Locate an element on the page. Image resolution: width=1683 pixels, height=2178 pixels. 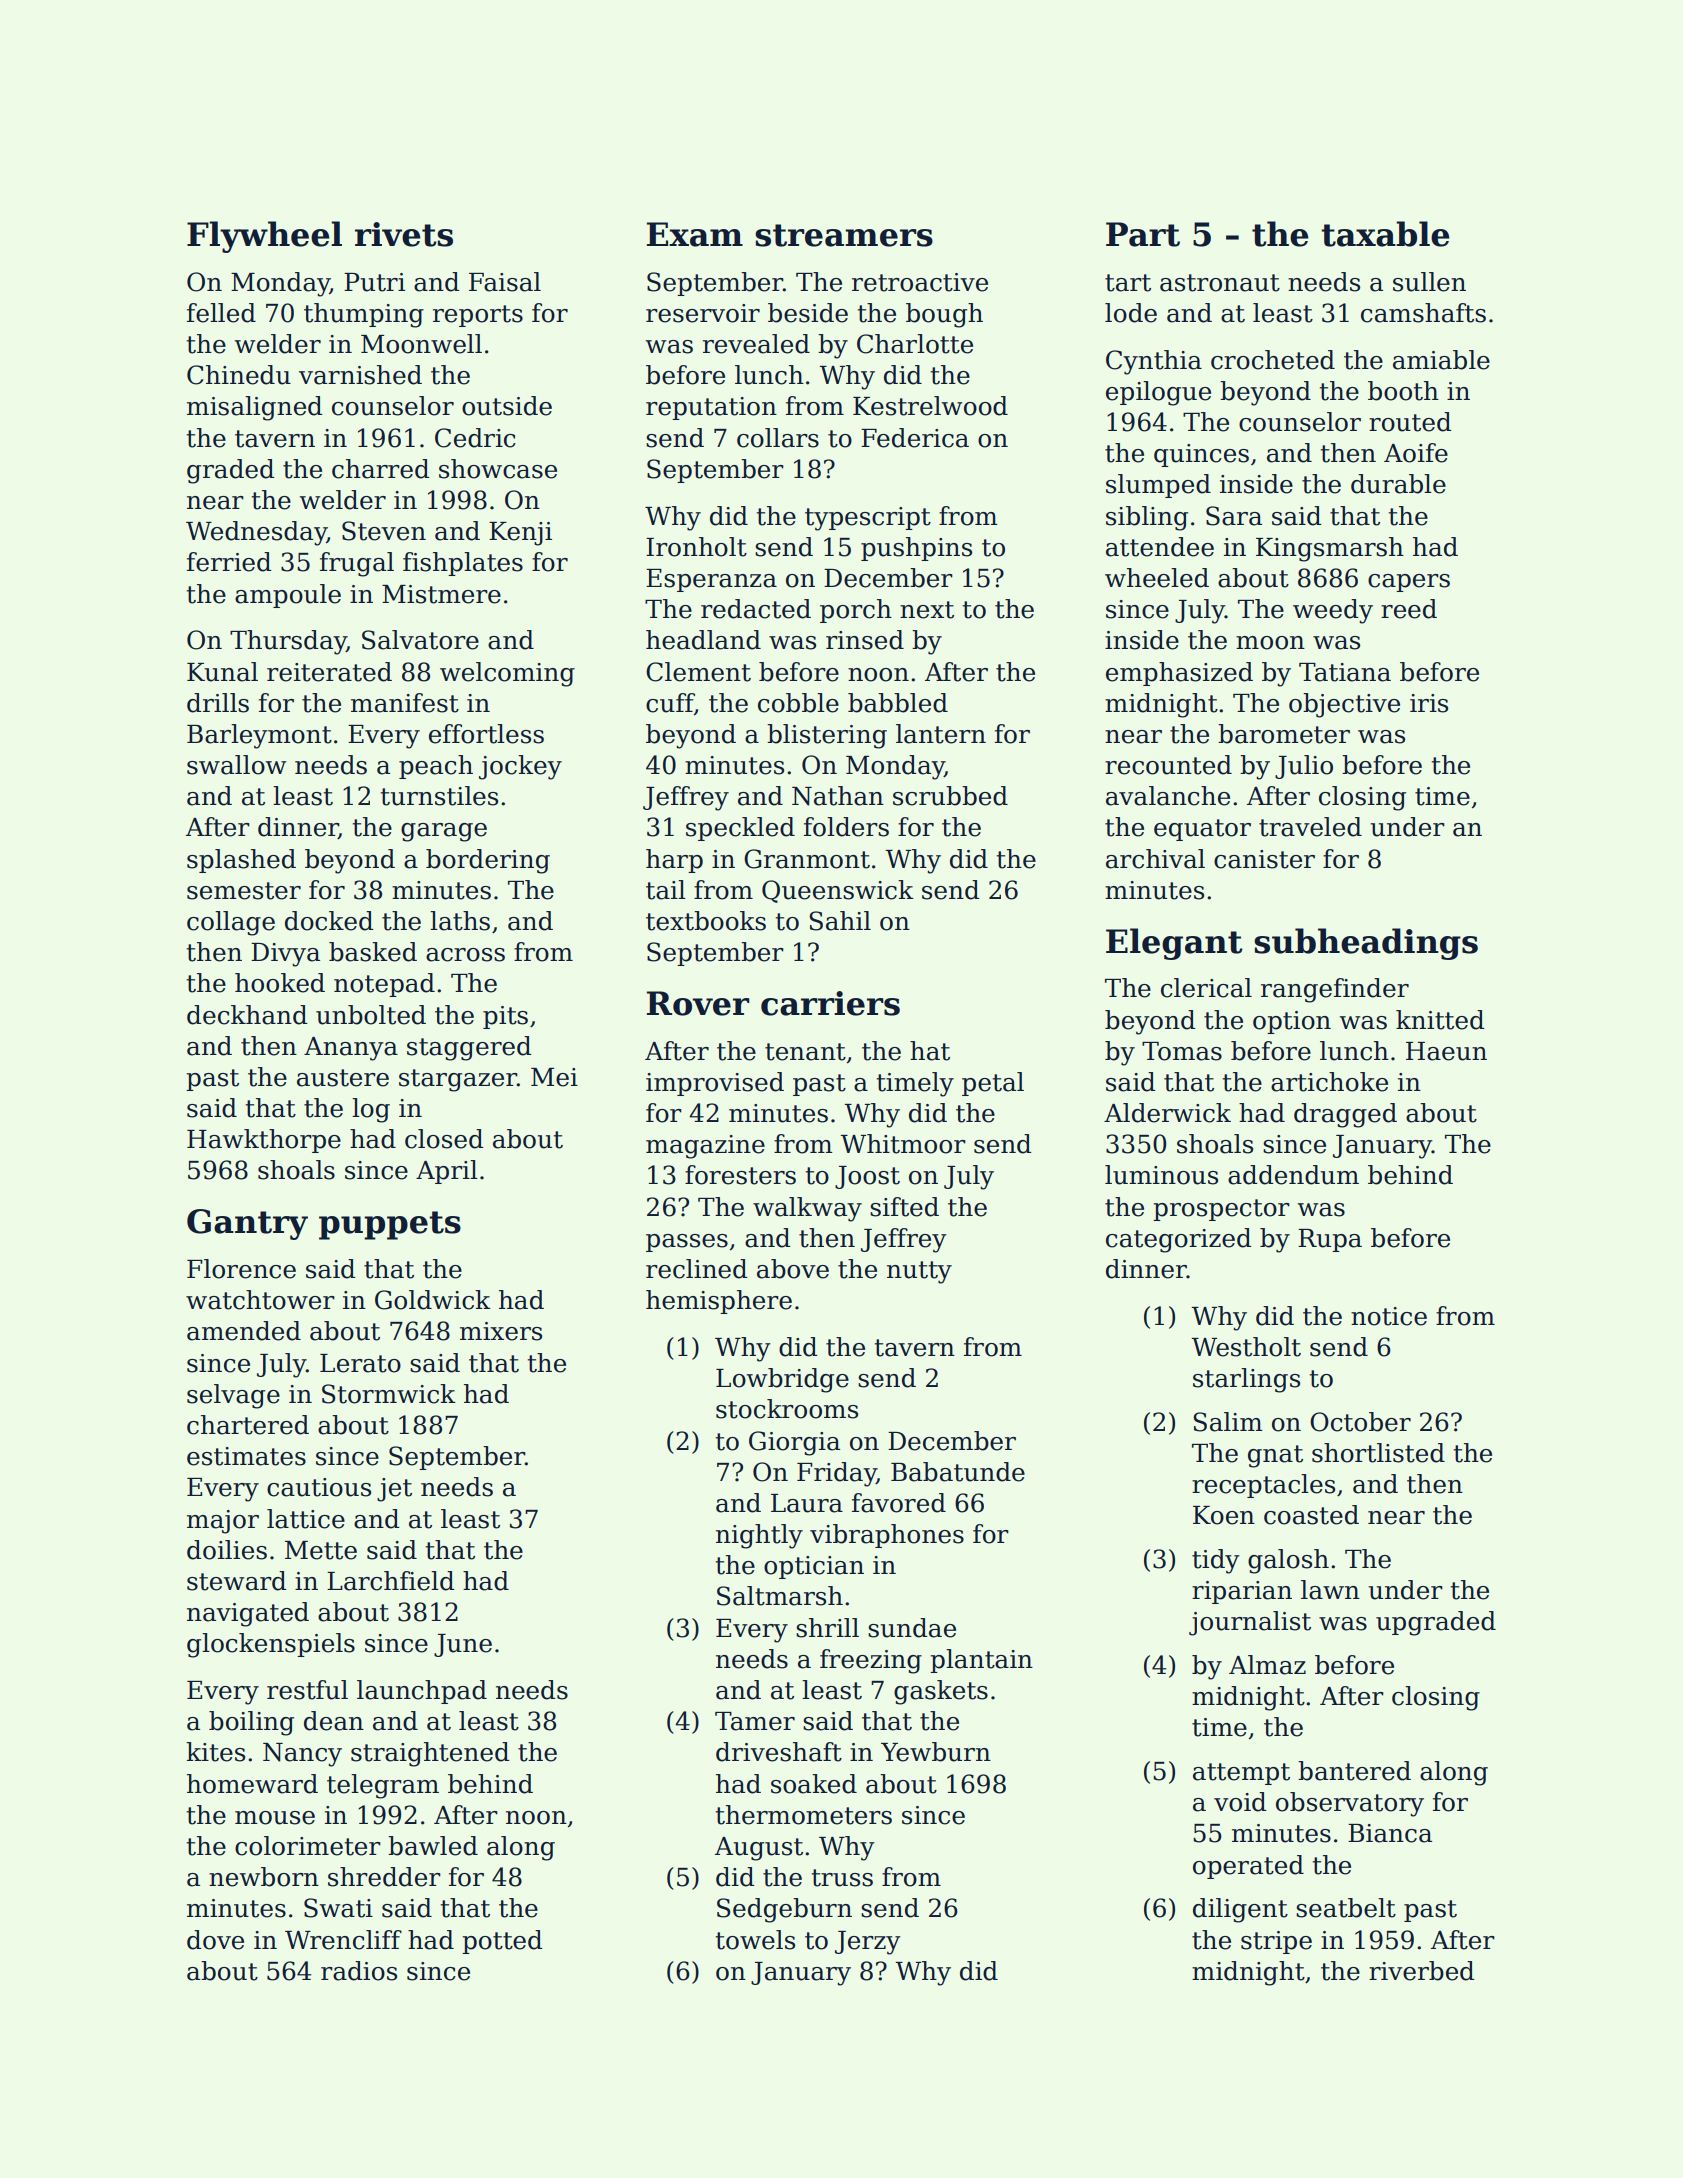
Saltmarsh is located at coordinates (780, 1596).
